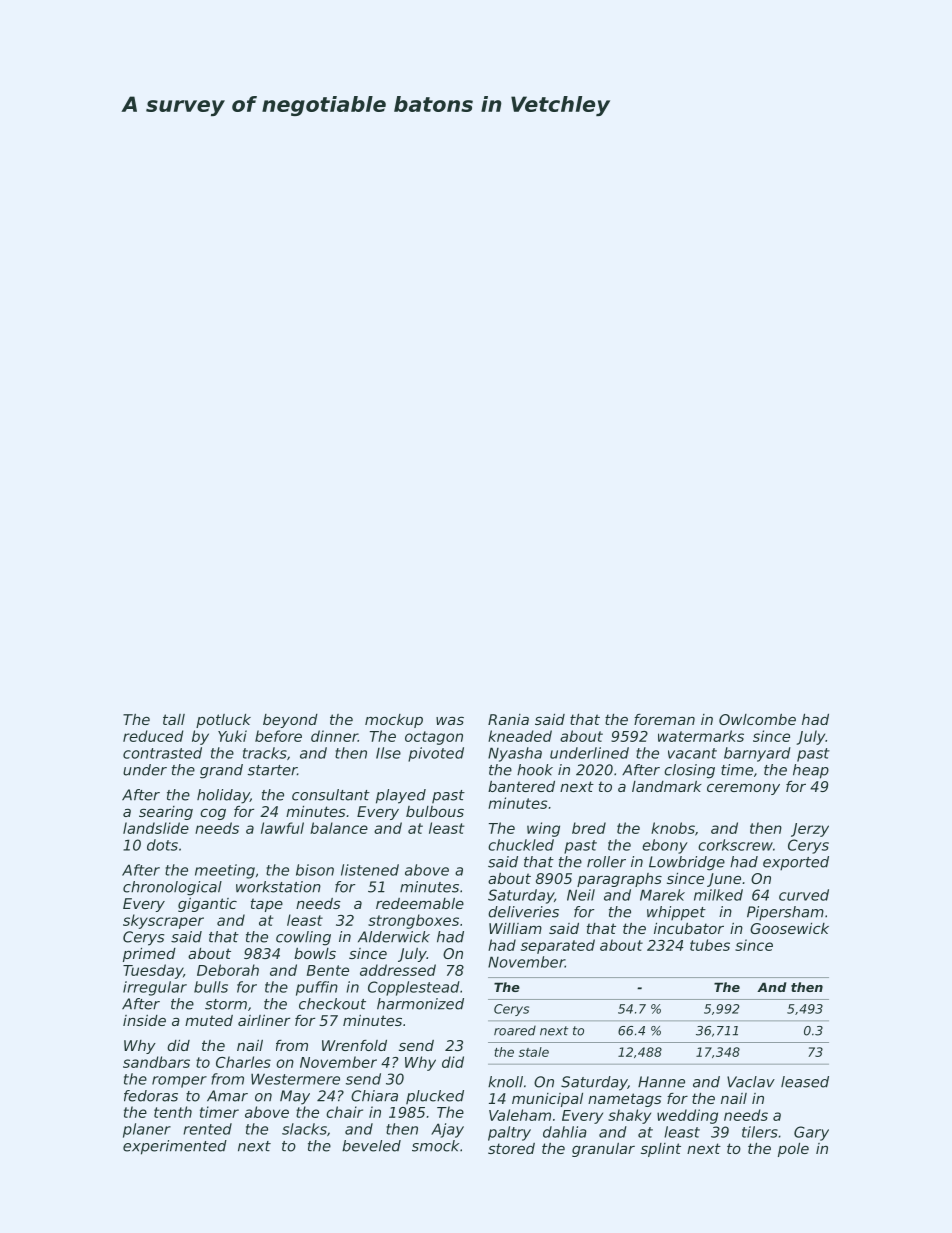 This screenshot has width=952, height=1233. I want to click on Rania, so click(508, 719).
